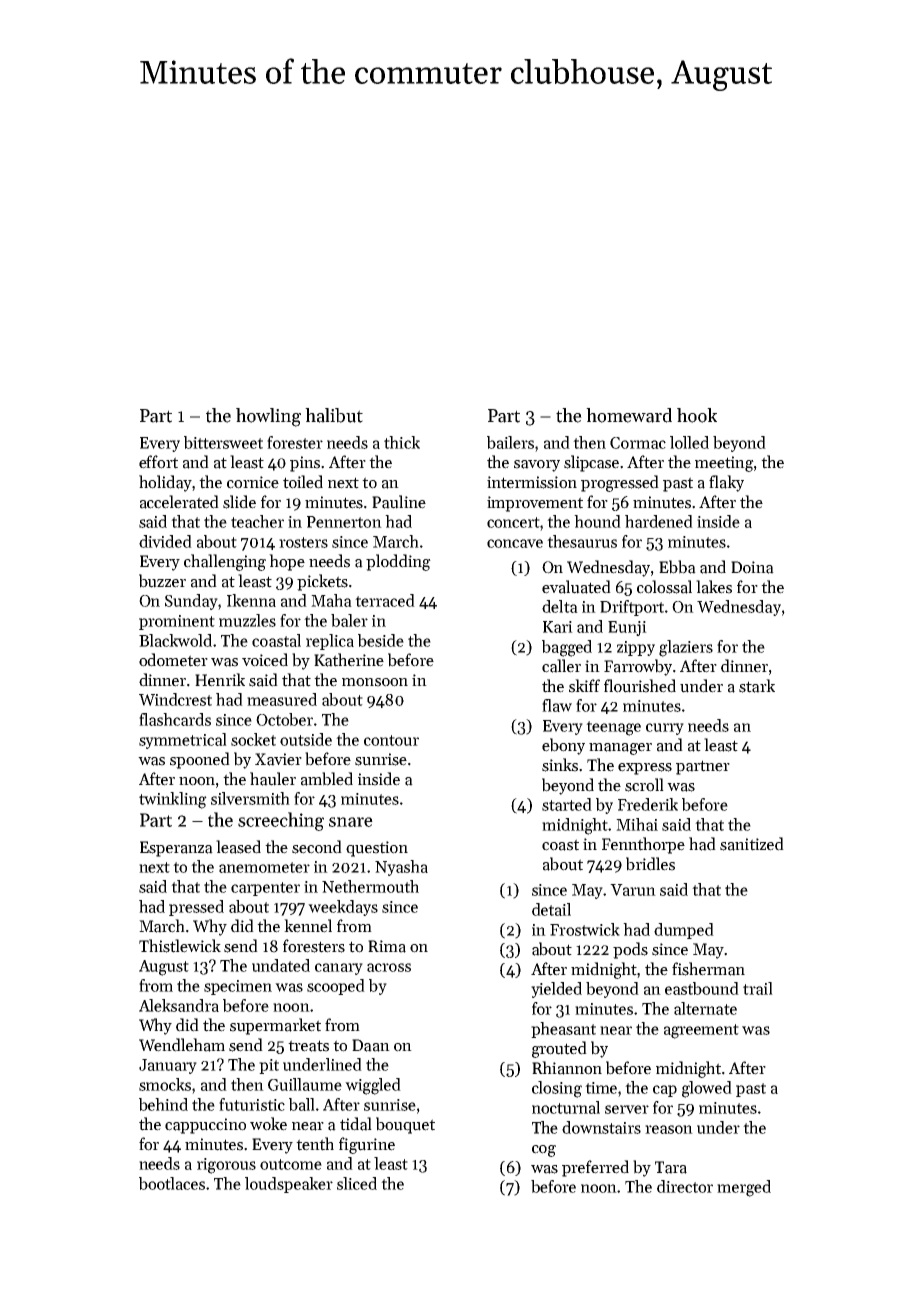 Image resolution: width=924 pixels, height=1314 pixels. Describe the element at coordinates (630, 950) in the page. I see `pods` at that location.
